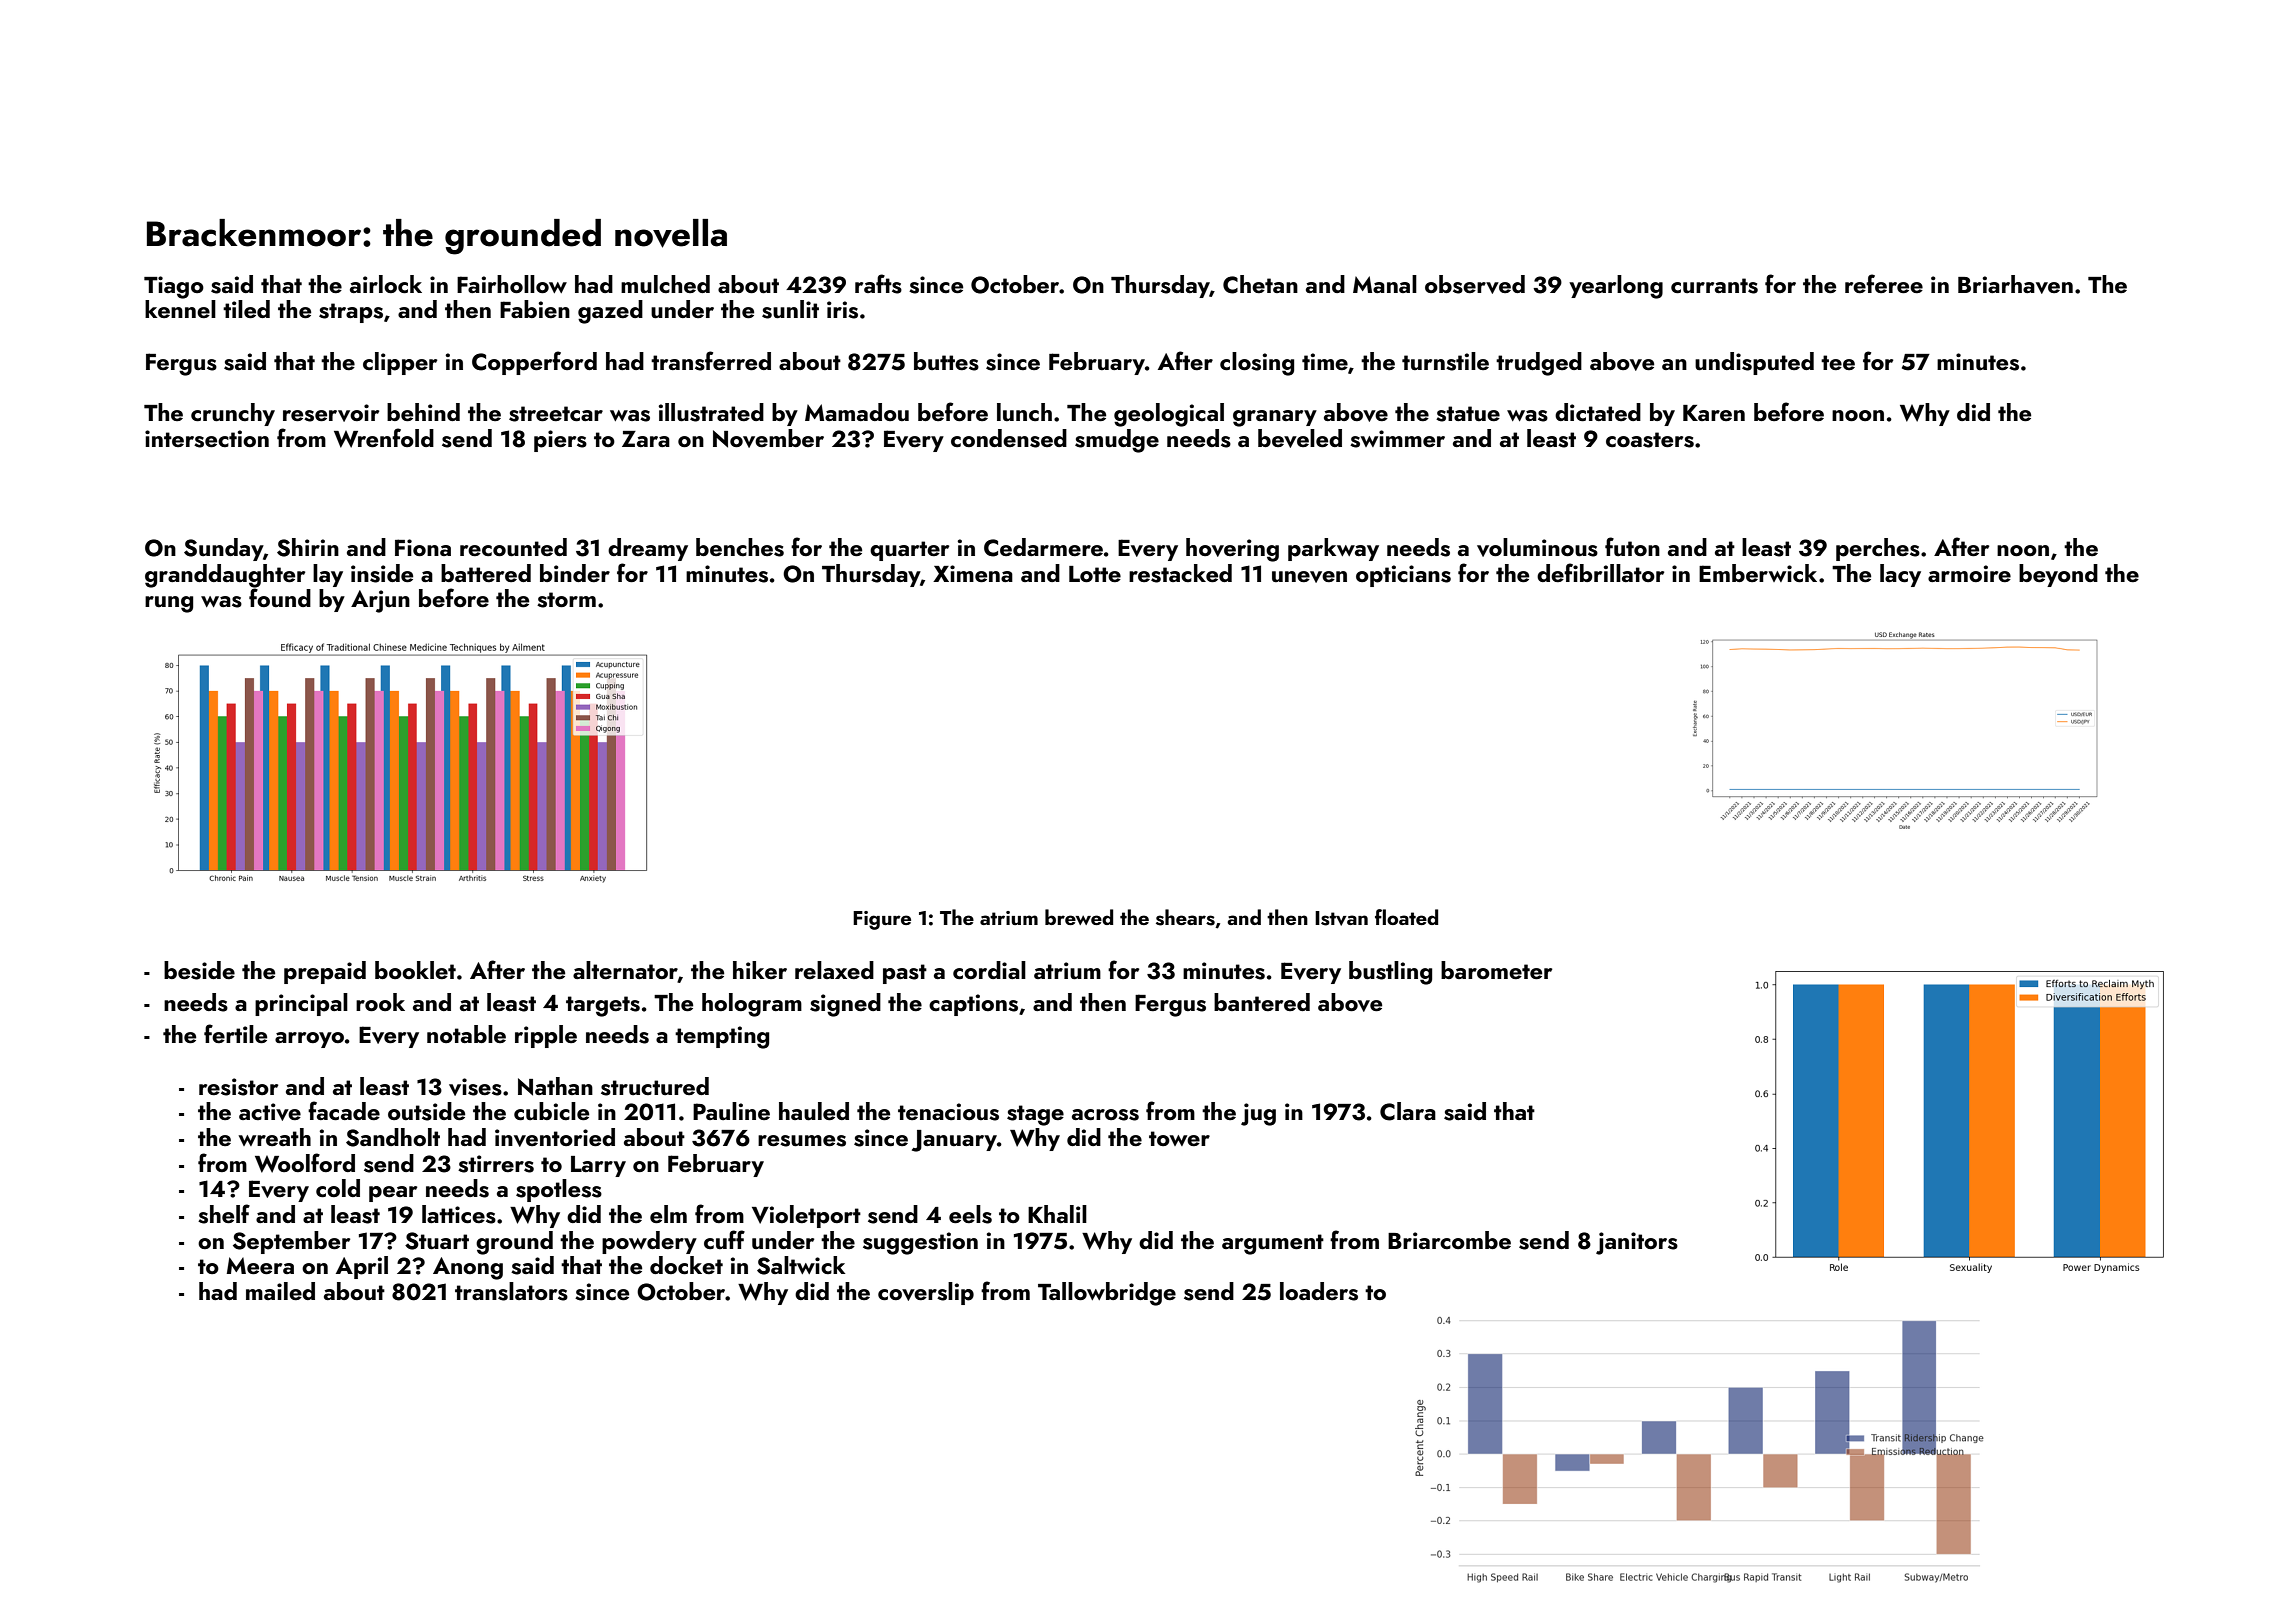 The height and width of the screenshot is (1620, 2292). I want to click on smudge, so click(1117, 441).
